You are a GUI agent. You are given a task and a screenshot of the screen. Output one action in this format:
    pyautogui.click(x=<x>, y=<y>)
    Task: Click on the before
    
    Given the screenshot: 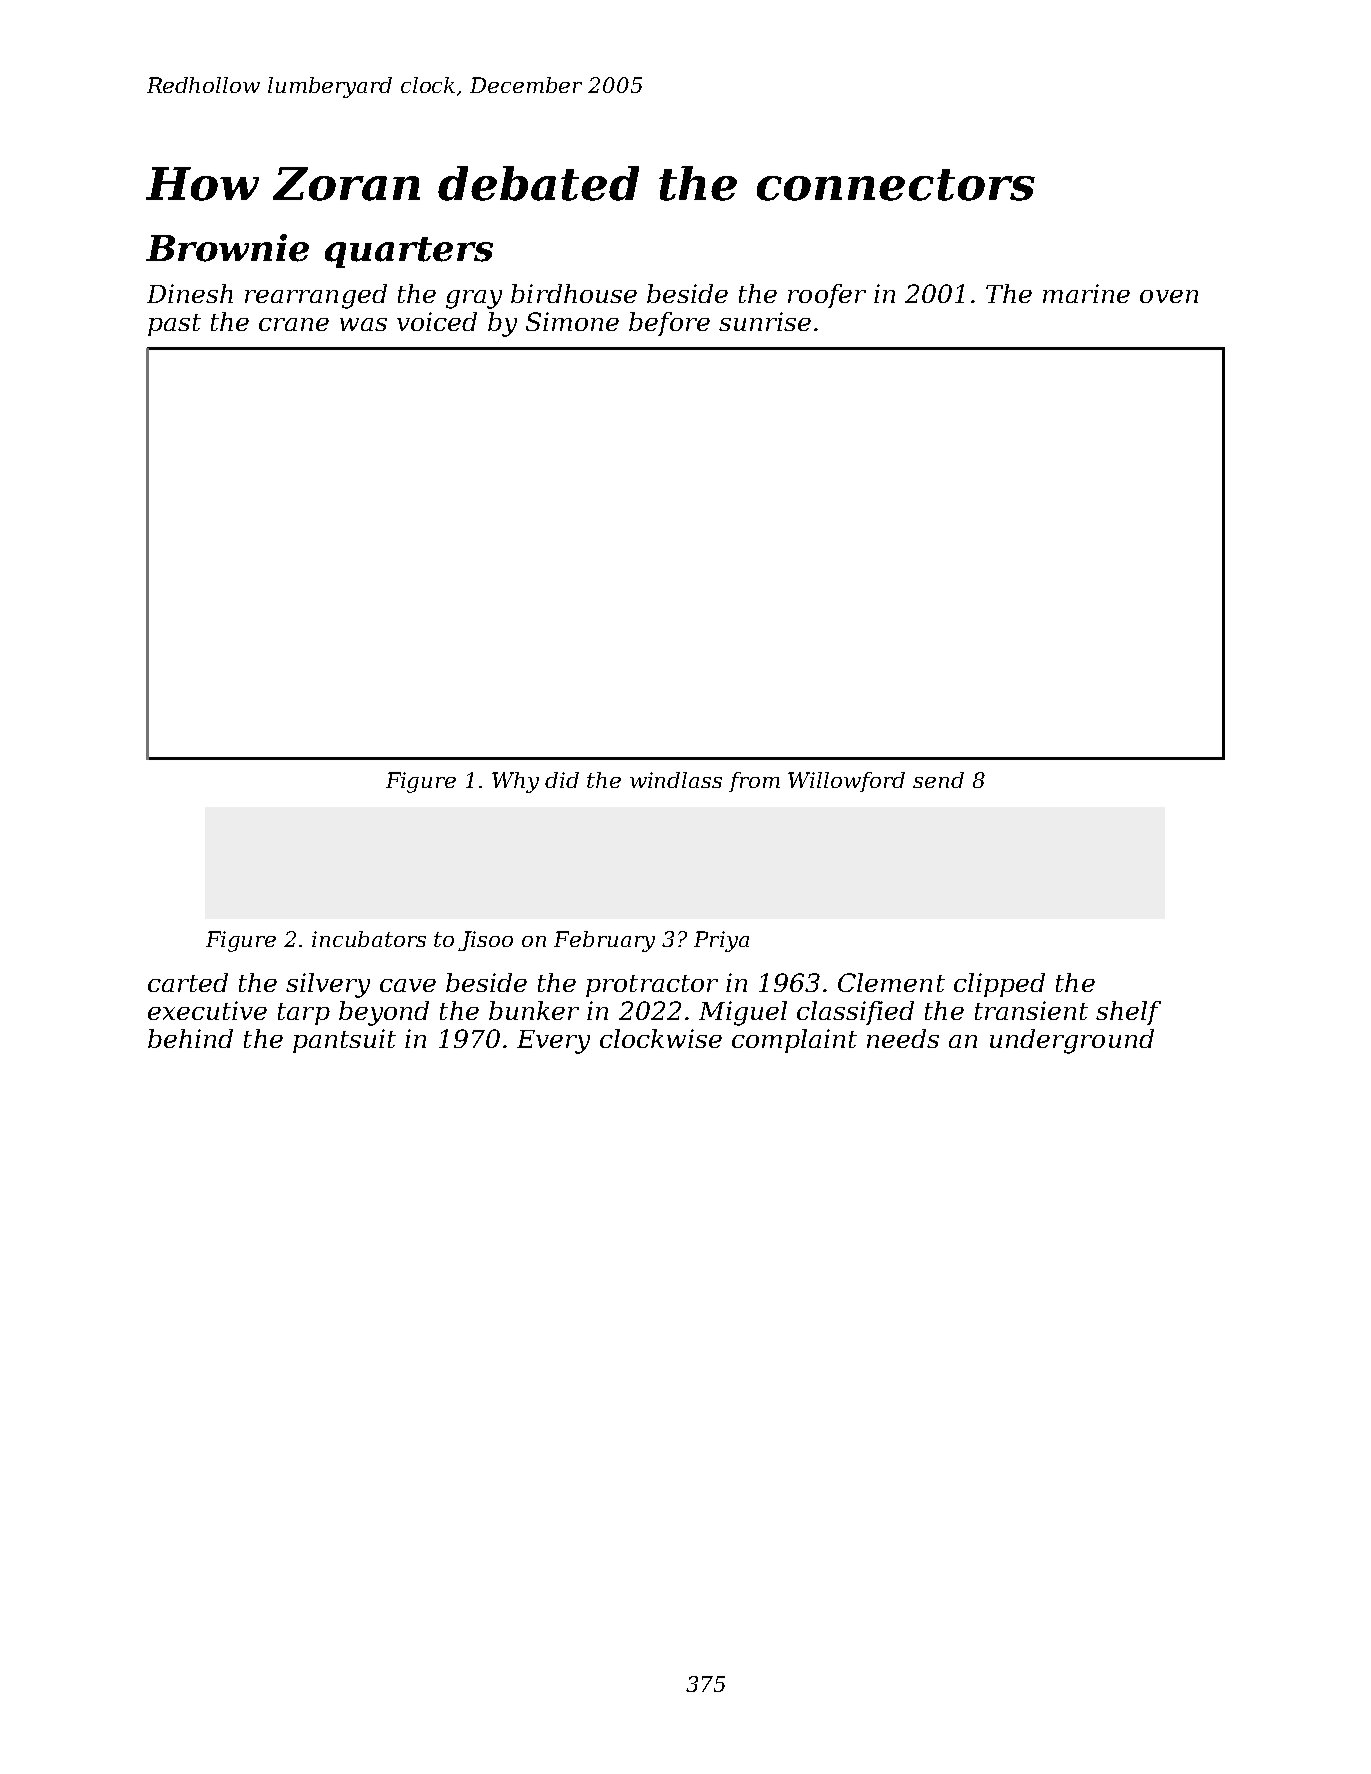 What is the action you would take?
    pyautogui.click(x=669, y=324)
